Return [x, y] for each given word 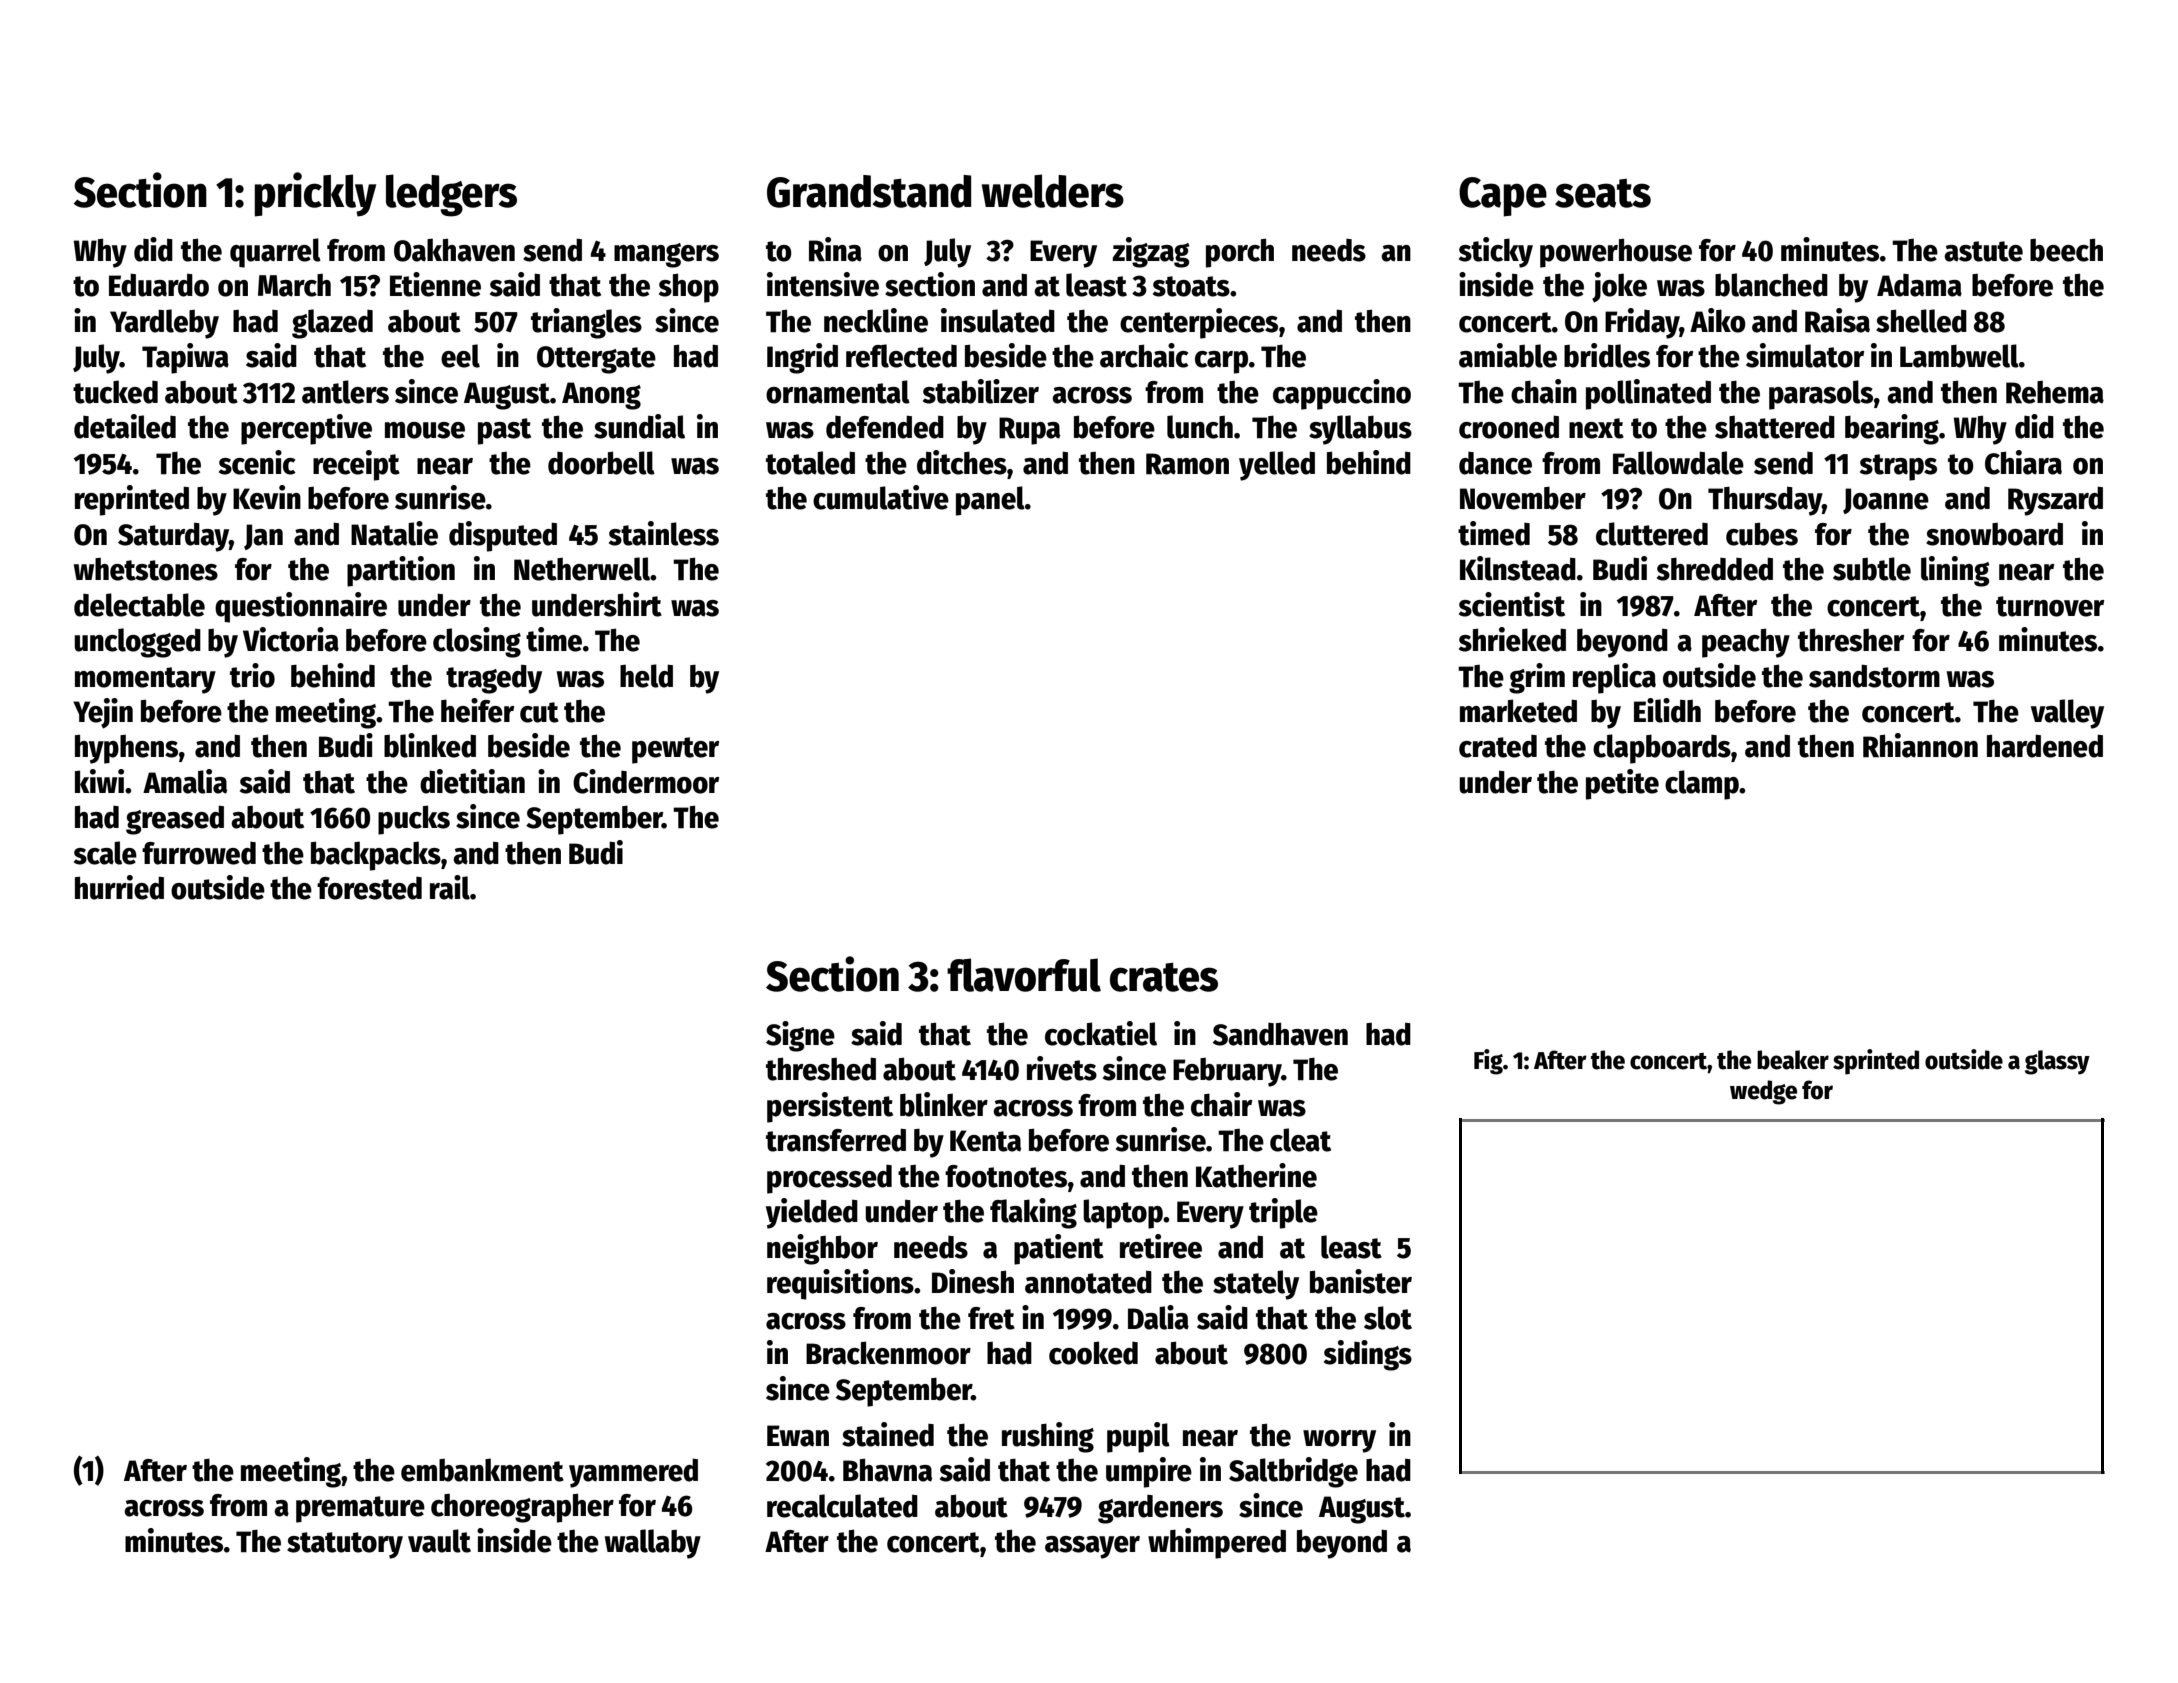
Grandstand [869, 191]
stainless [664, 533]
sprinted [1876, 1062]
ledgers [451, 195]
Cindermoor [646, 781]
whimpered [1217, 1543]
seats [1603, 193]
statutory [345, 1545]
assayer [1092, 1547]
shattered [1775, 427]
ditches [962, 462]
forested [369, 888]
